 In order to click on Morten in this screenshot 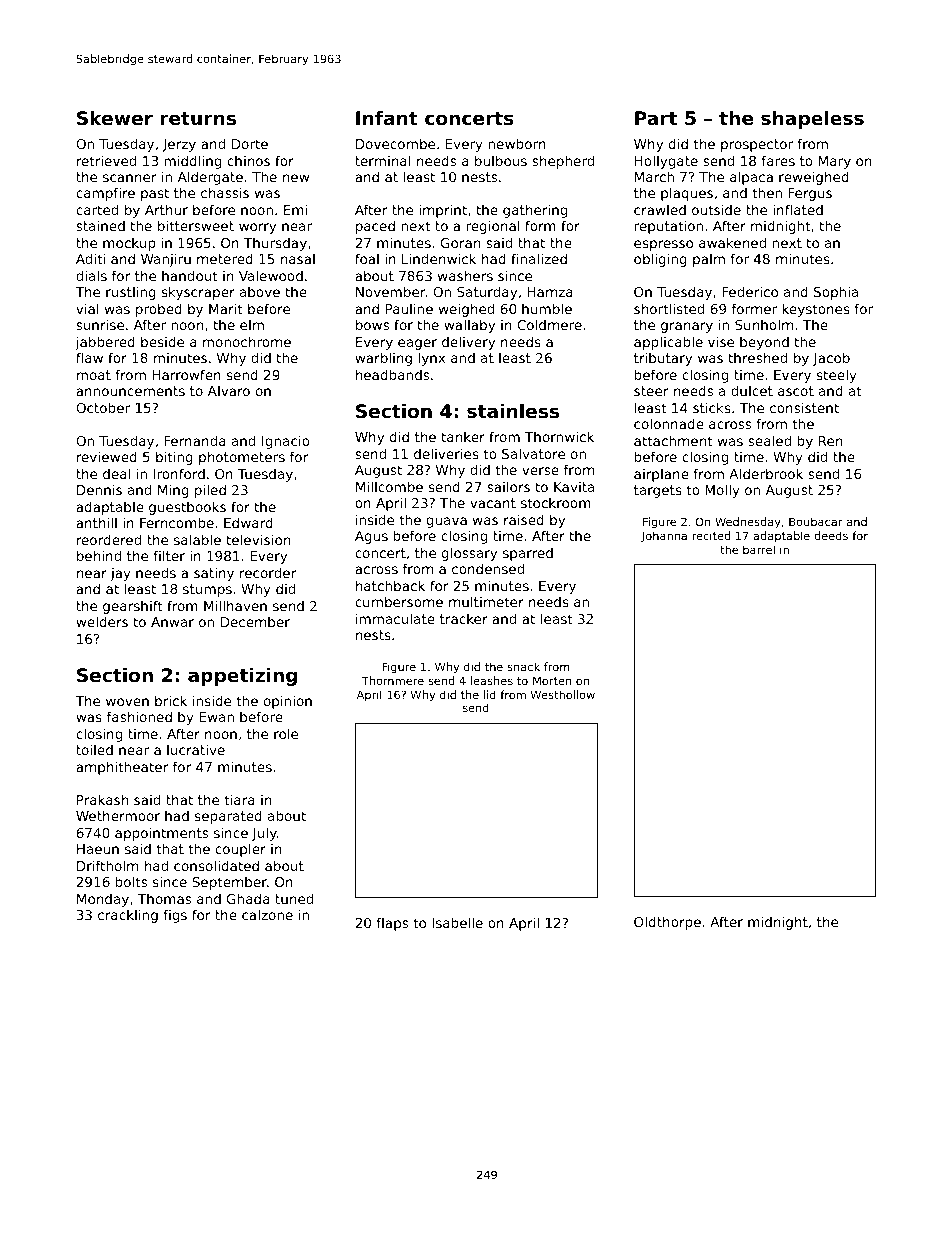, I will do `click(552, 680)`.
